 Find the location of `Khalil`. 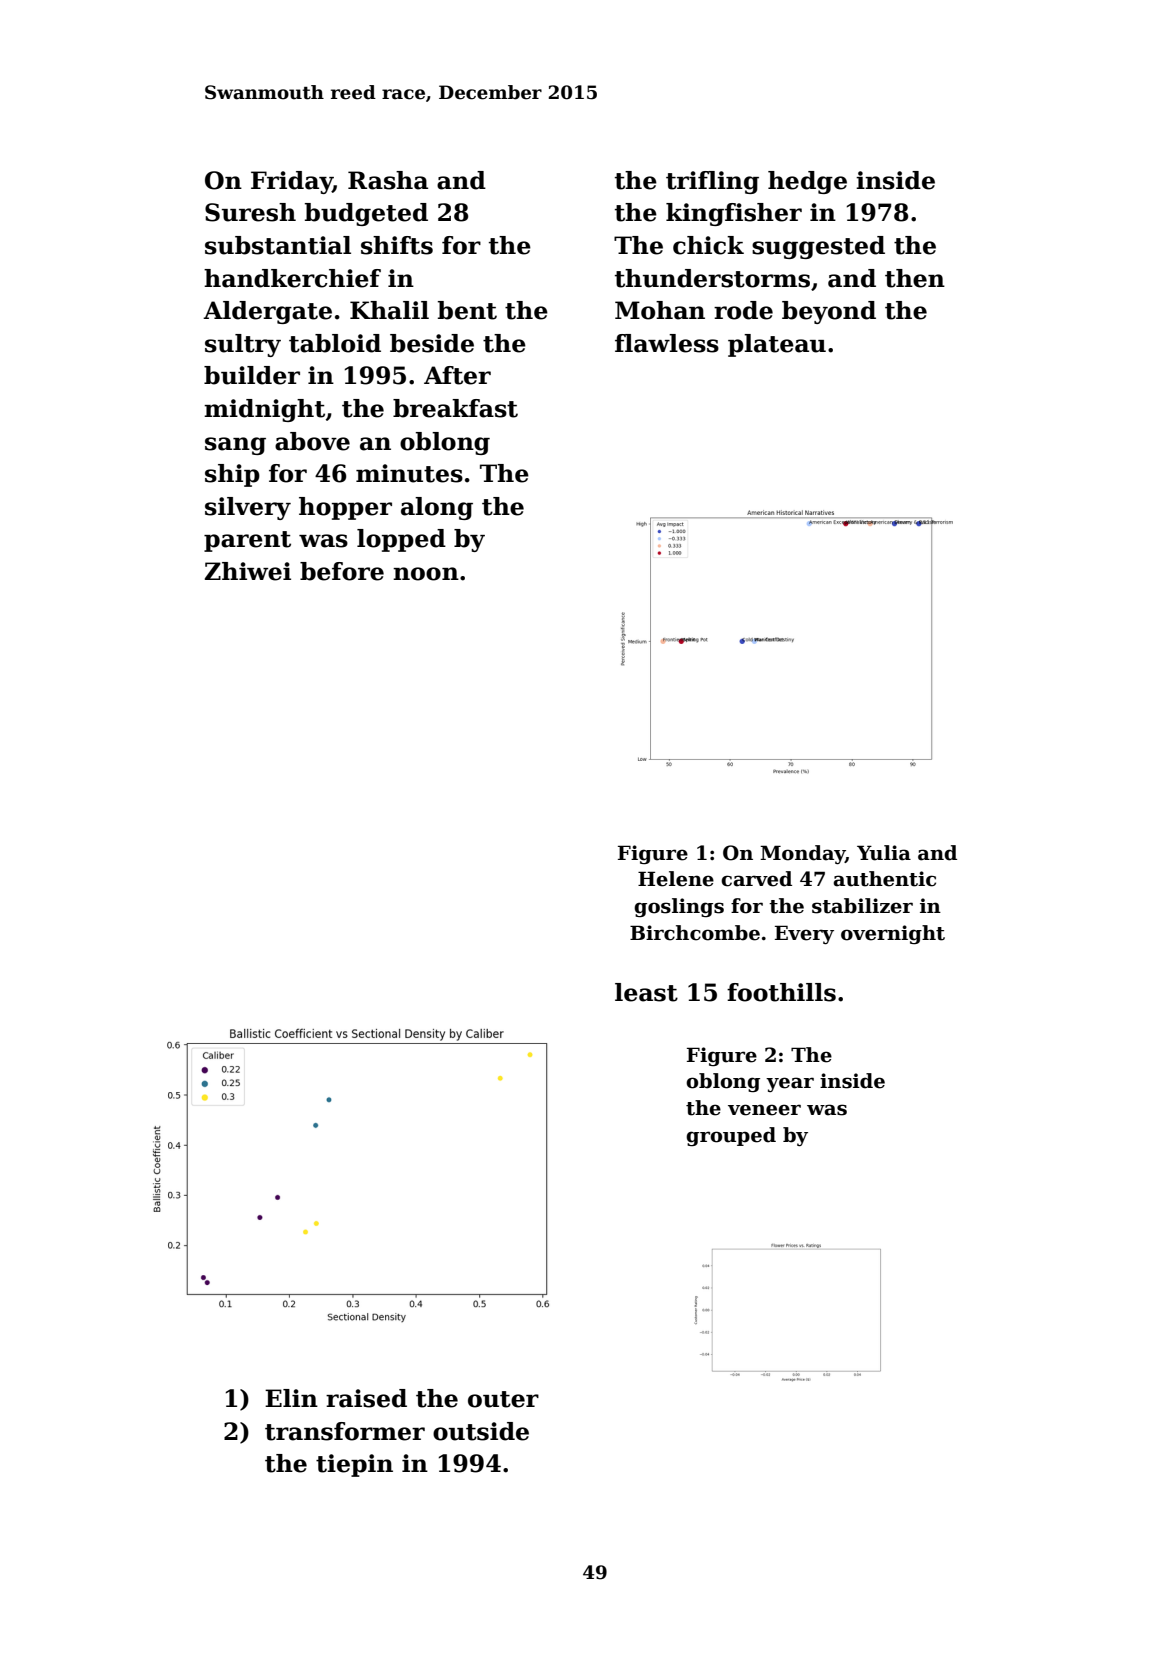

Khalil is located at coordinates (389, 310).
